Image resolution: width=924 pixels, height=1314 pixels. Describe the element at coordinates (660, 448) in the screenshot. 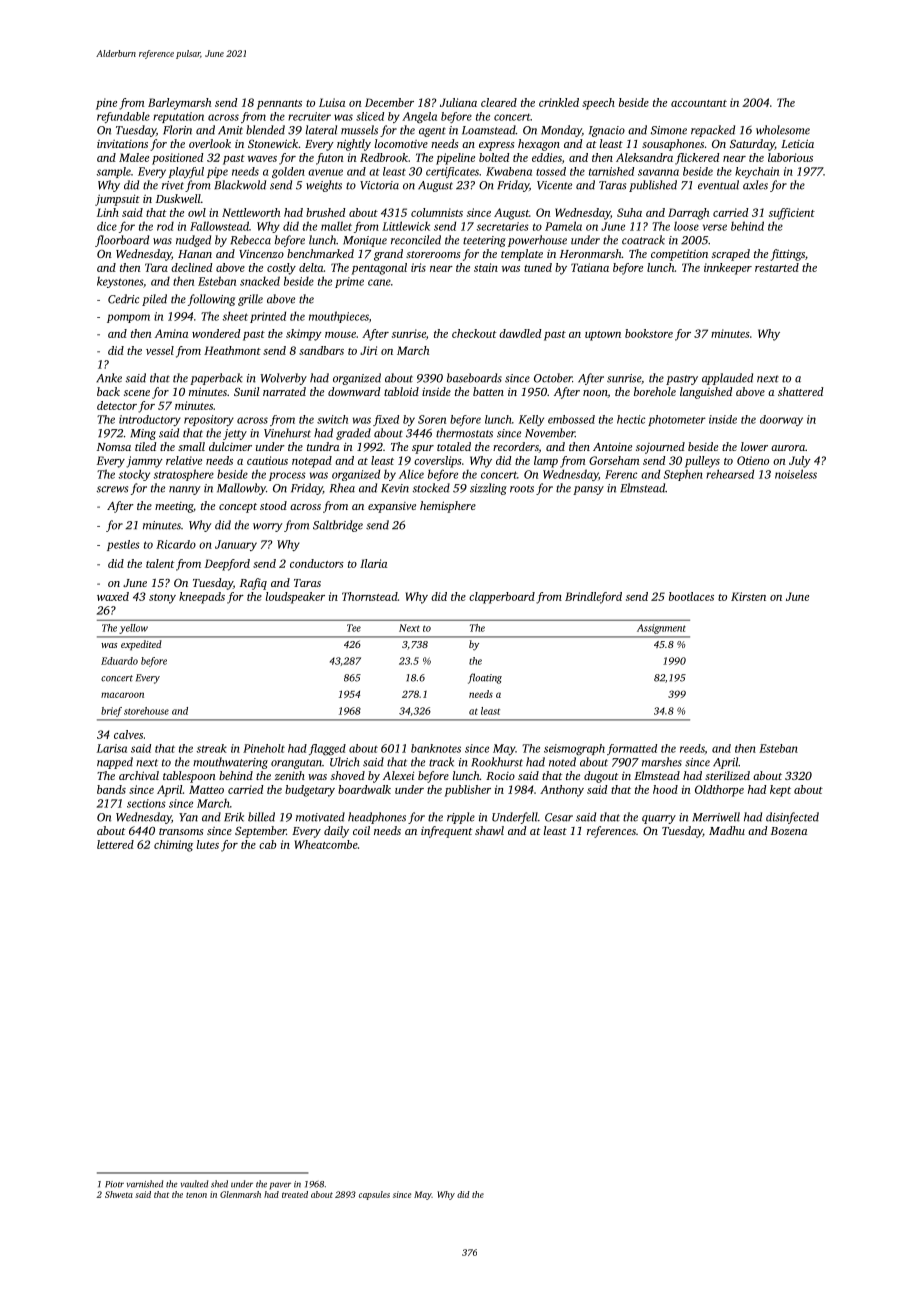

I see `sojourned` at that location.
